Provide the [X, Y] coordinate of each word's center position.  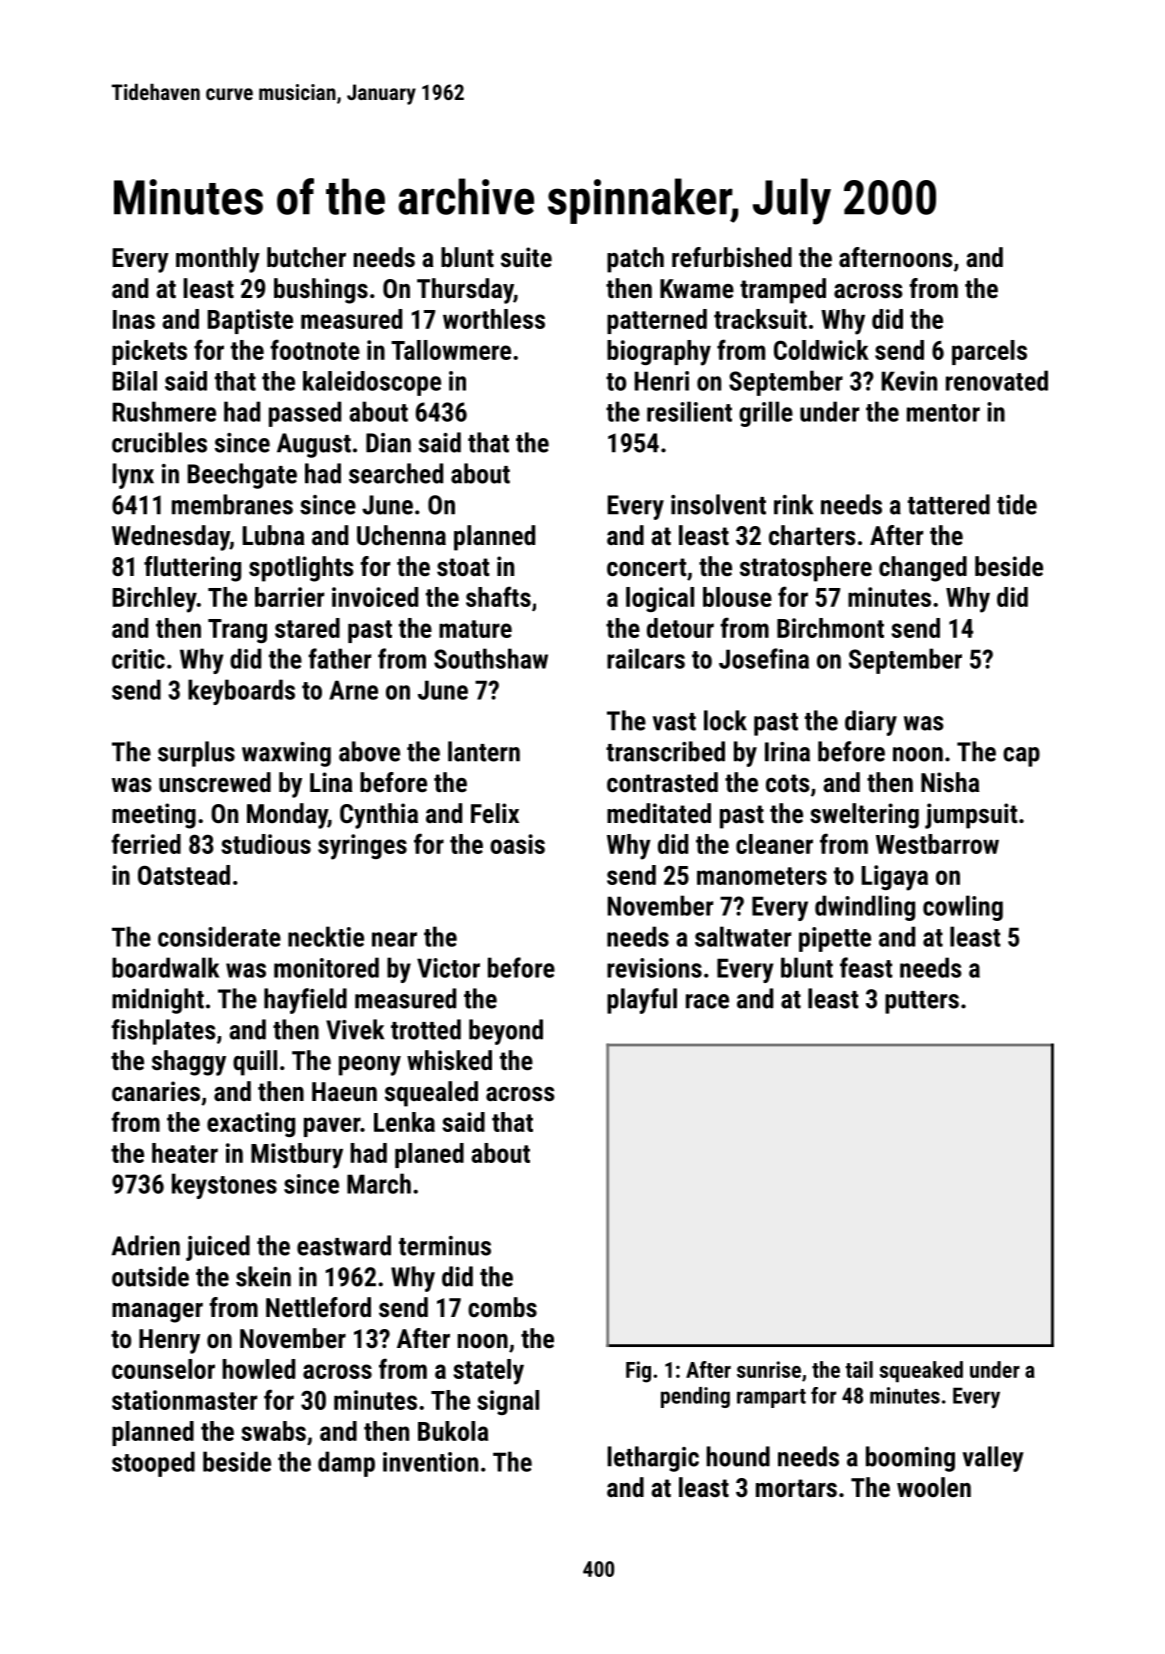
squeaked [921, 1372]
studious [266, 844]
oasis [517, 844]
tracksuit [760, 319]
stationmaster [184, 1400]
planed [429, 1155]
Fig [638, 1372]
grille [766, 414]
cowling [963, 908]
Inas [134, 319]
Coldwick [821, 350]
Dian [388, 443]
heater [185, 1153]
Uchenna [401, 535]
